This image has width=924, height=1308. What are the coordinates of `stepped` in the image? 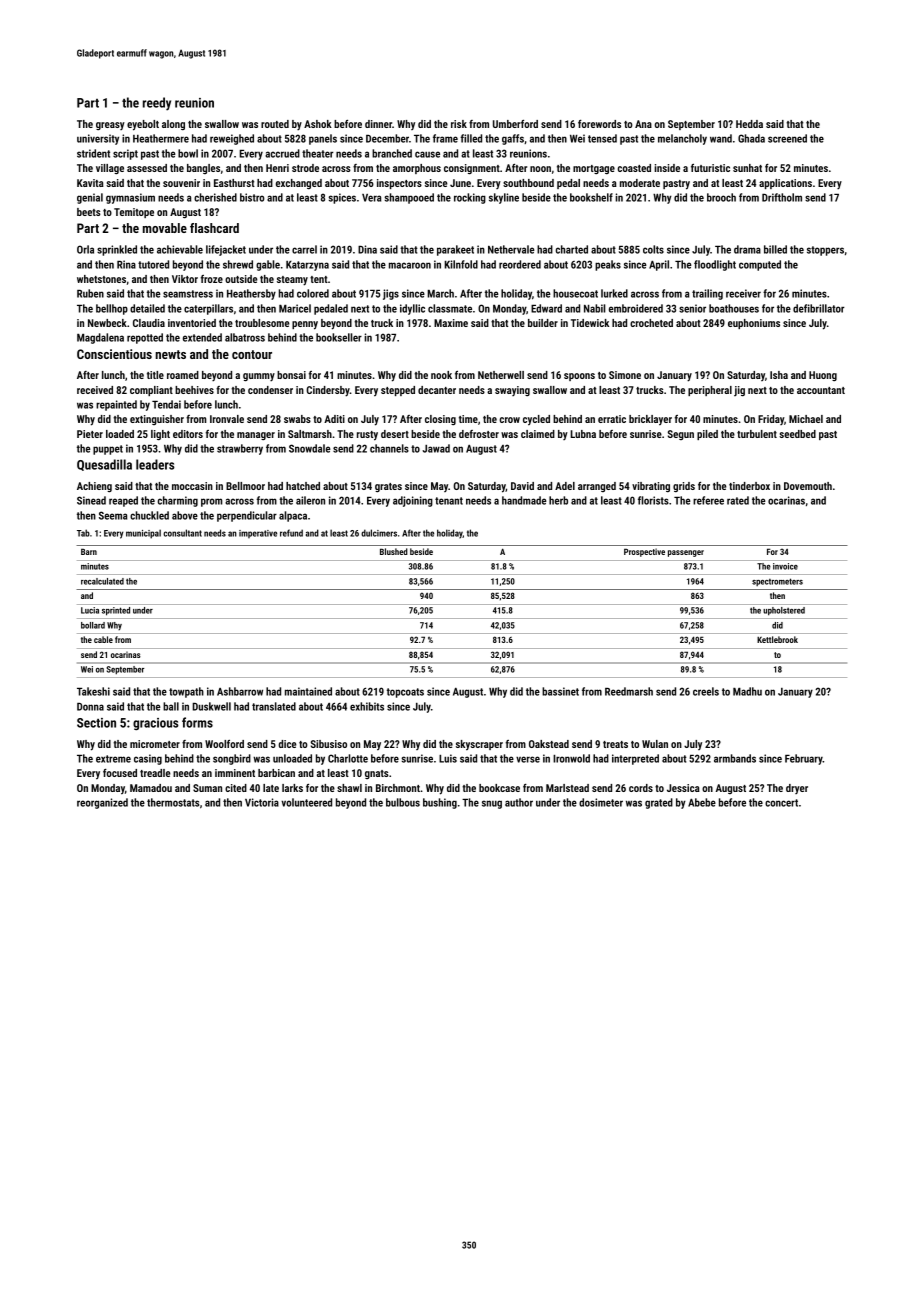 It's located at (398, 391).
